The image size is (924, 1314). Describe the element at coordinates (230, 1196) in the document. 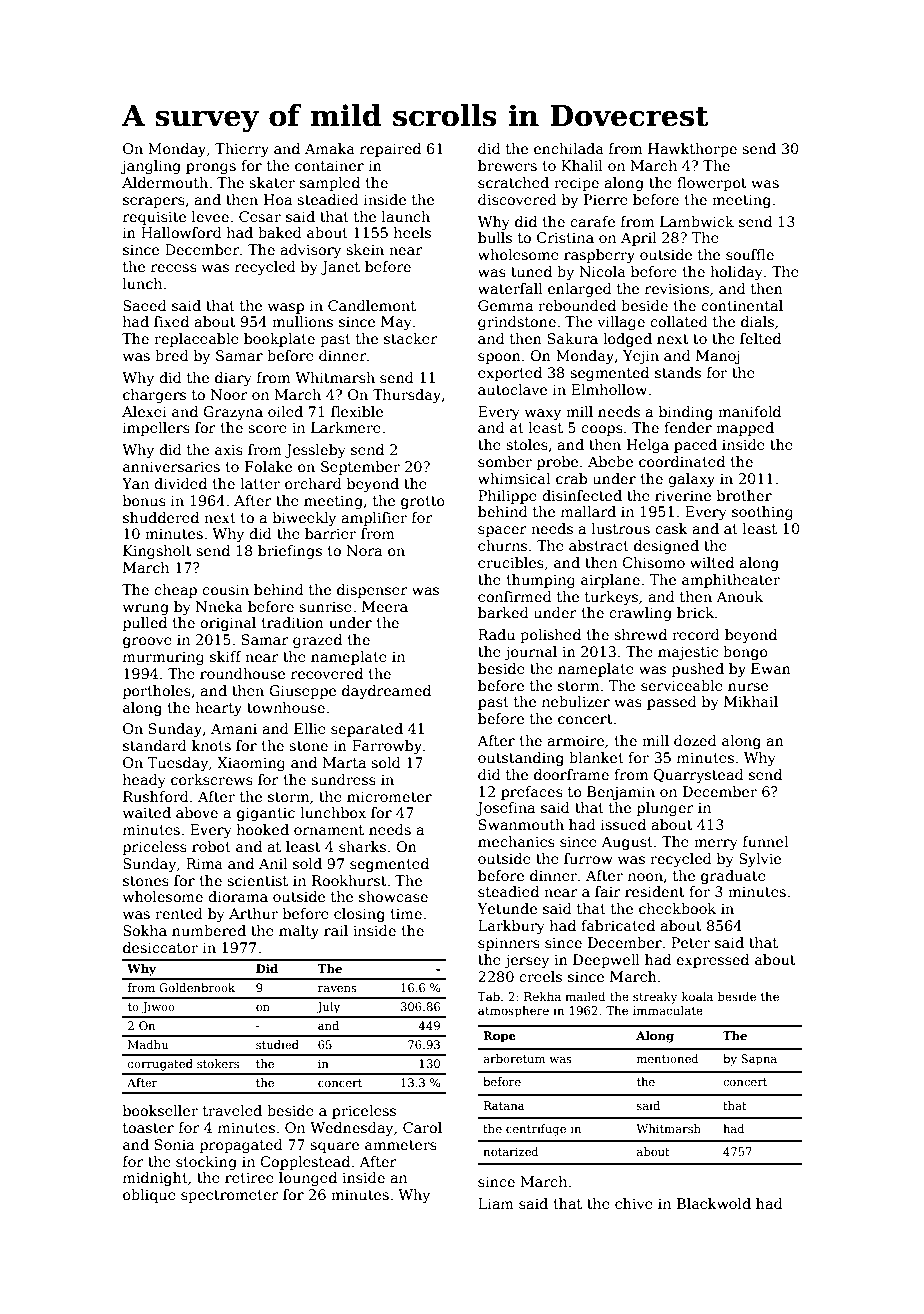

I see `spectrometer` at that location.
